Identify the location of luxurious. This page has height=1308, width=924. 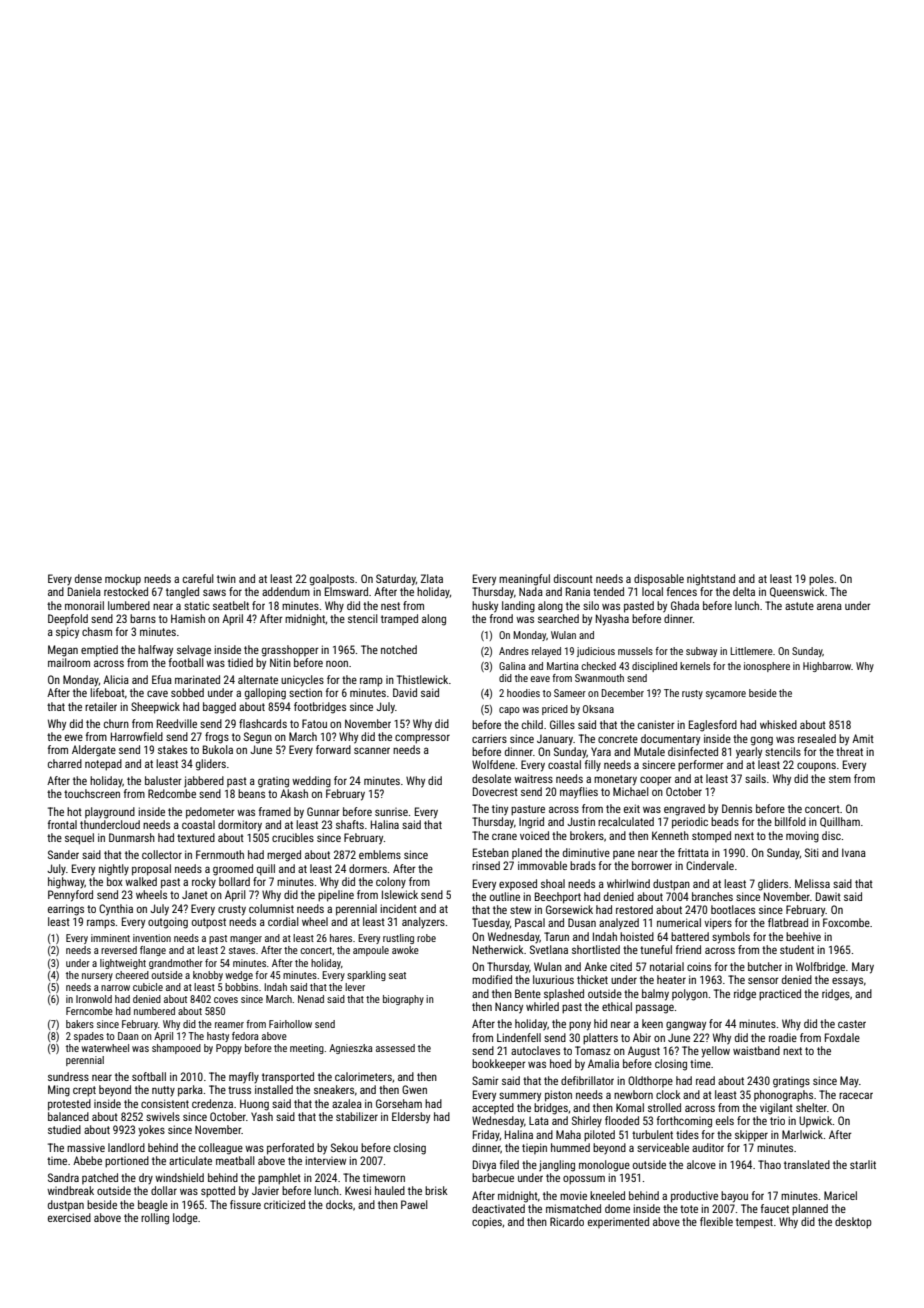
(553, 979).
